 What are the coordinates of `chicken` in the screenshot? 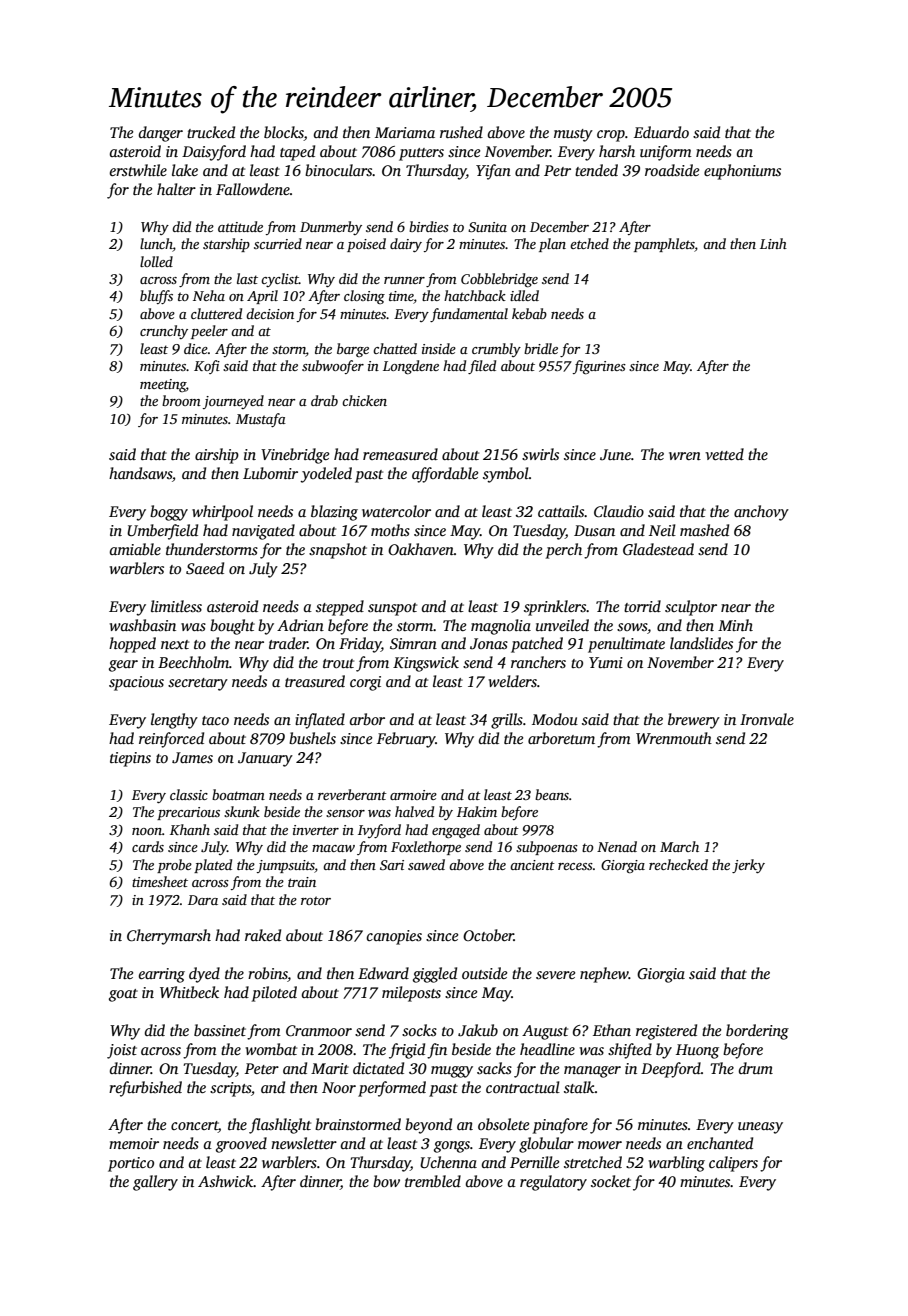 It's located at (364, 400).
